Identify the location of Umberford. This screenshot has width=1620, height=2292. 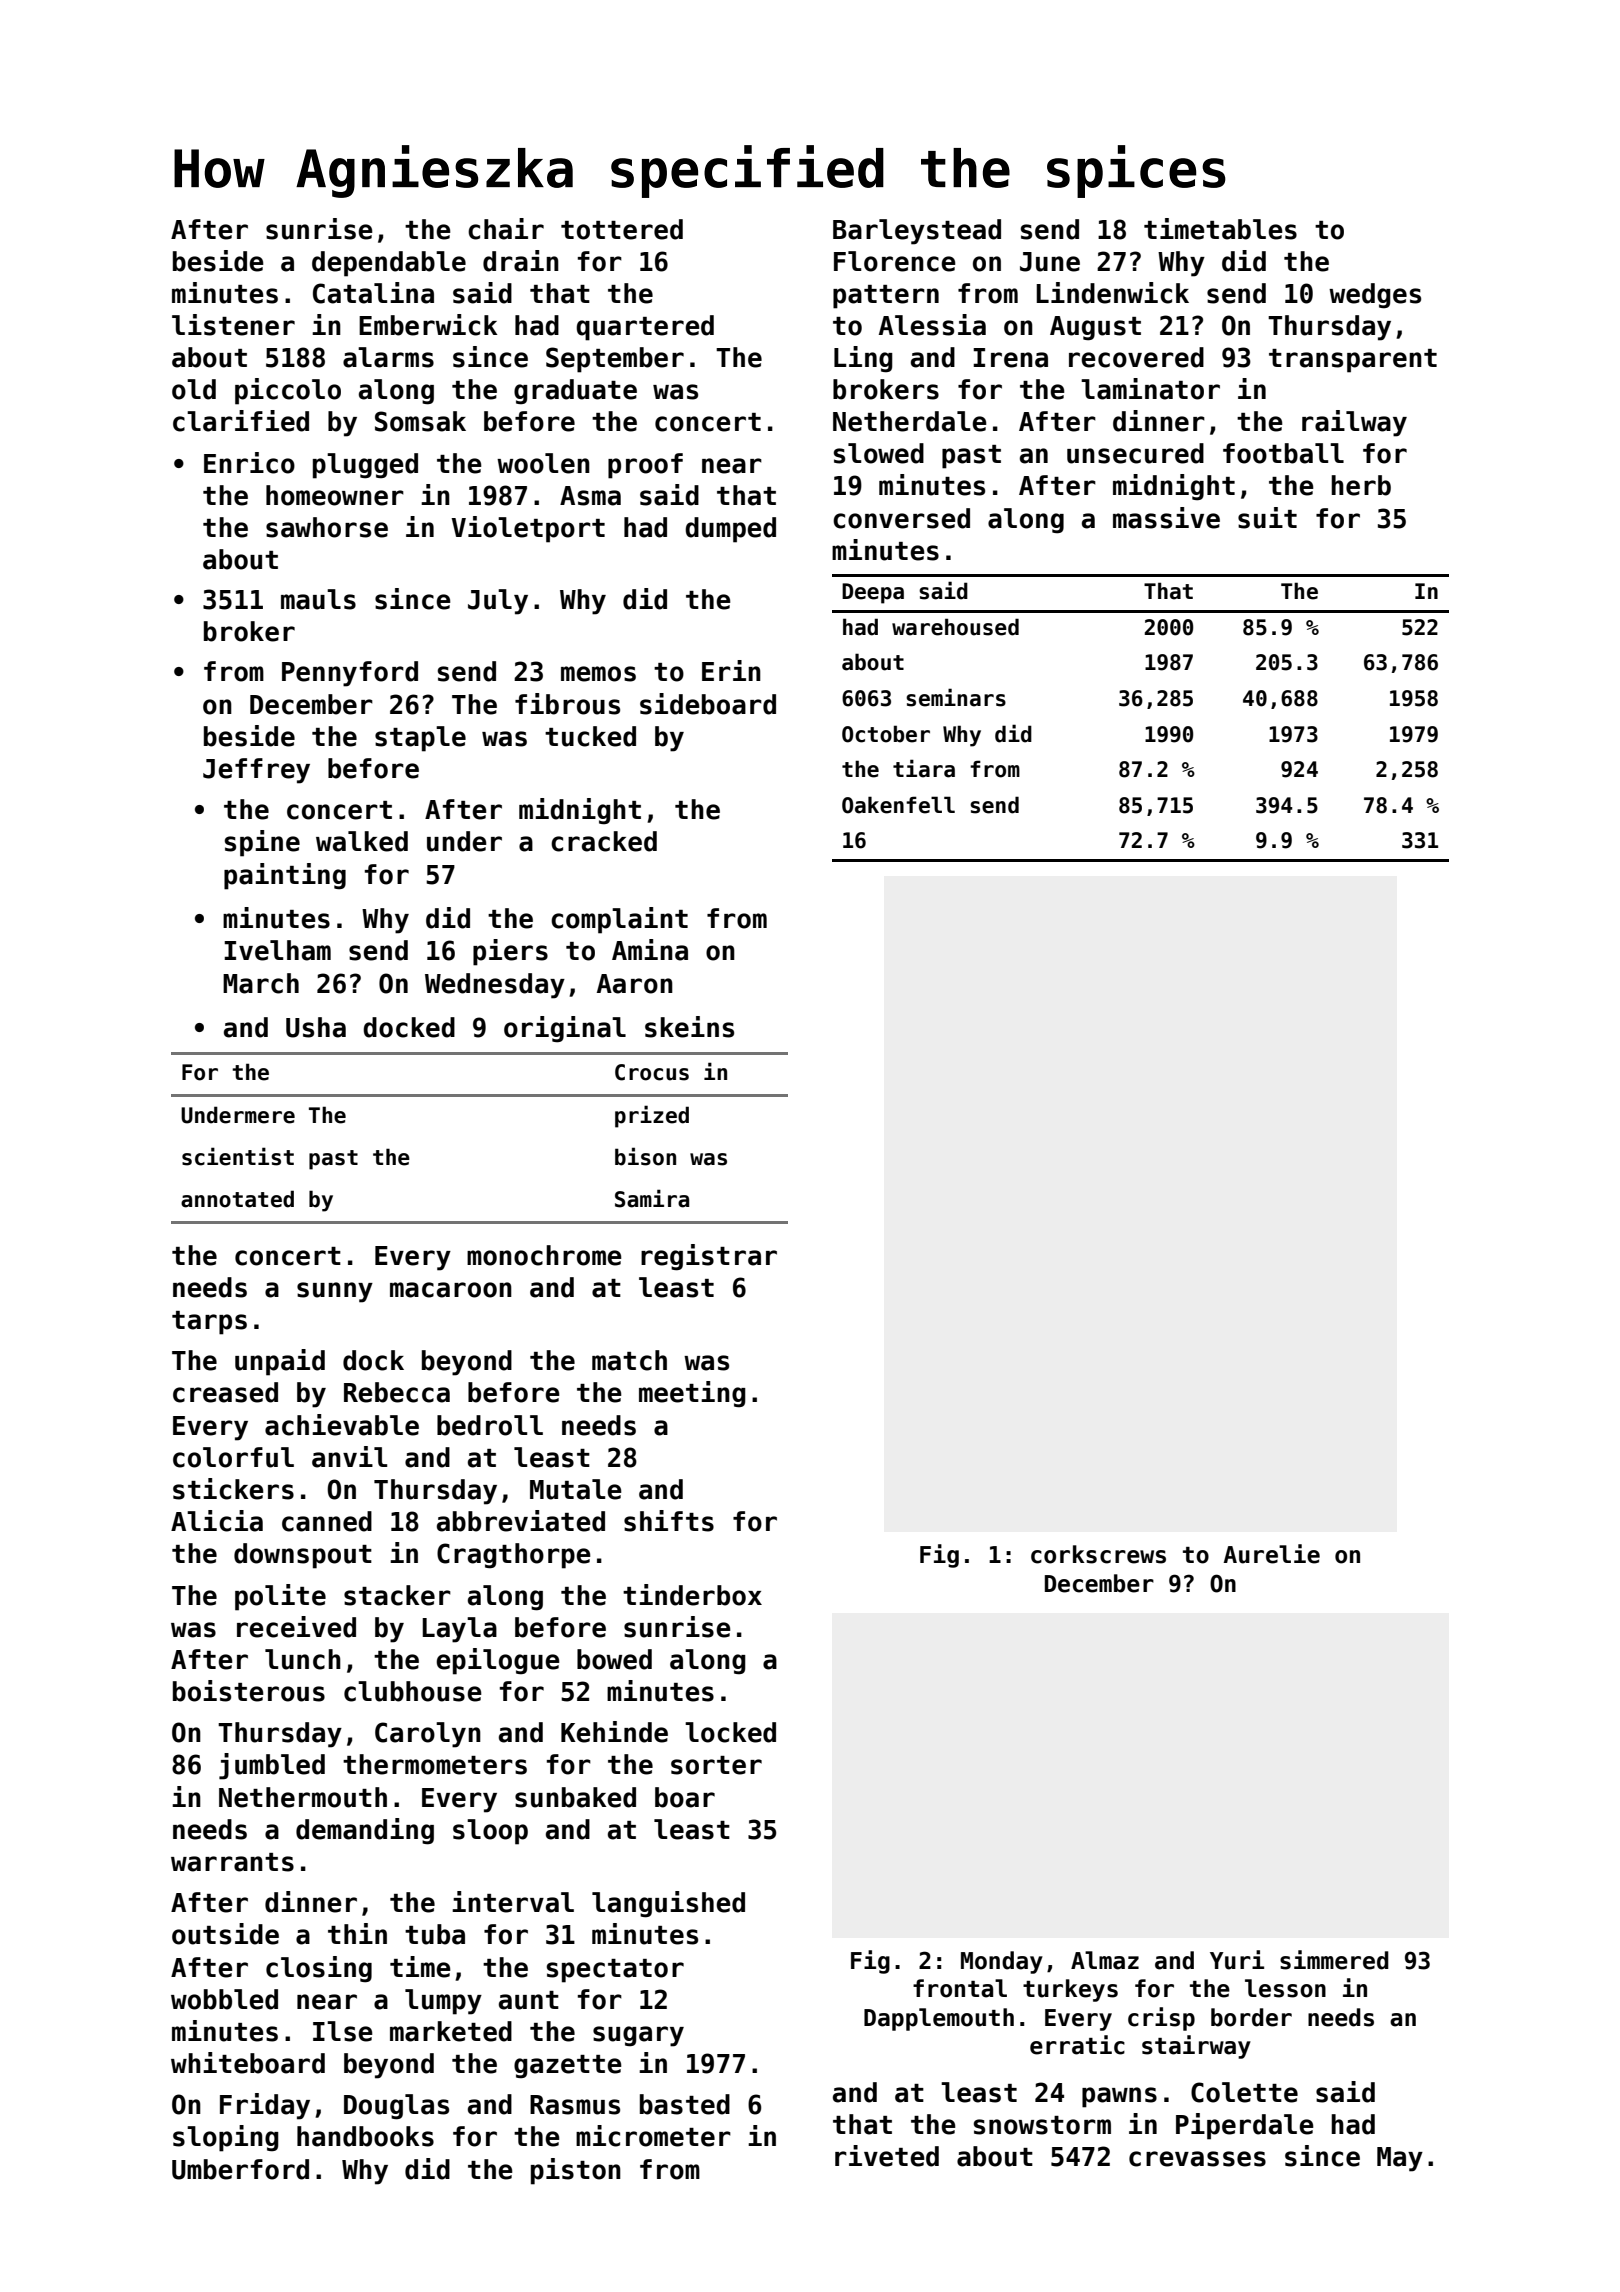
(240, 2169).
